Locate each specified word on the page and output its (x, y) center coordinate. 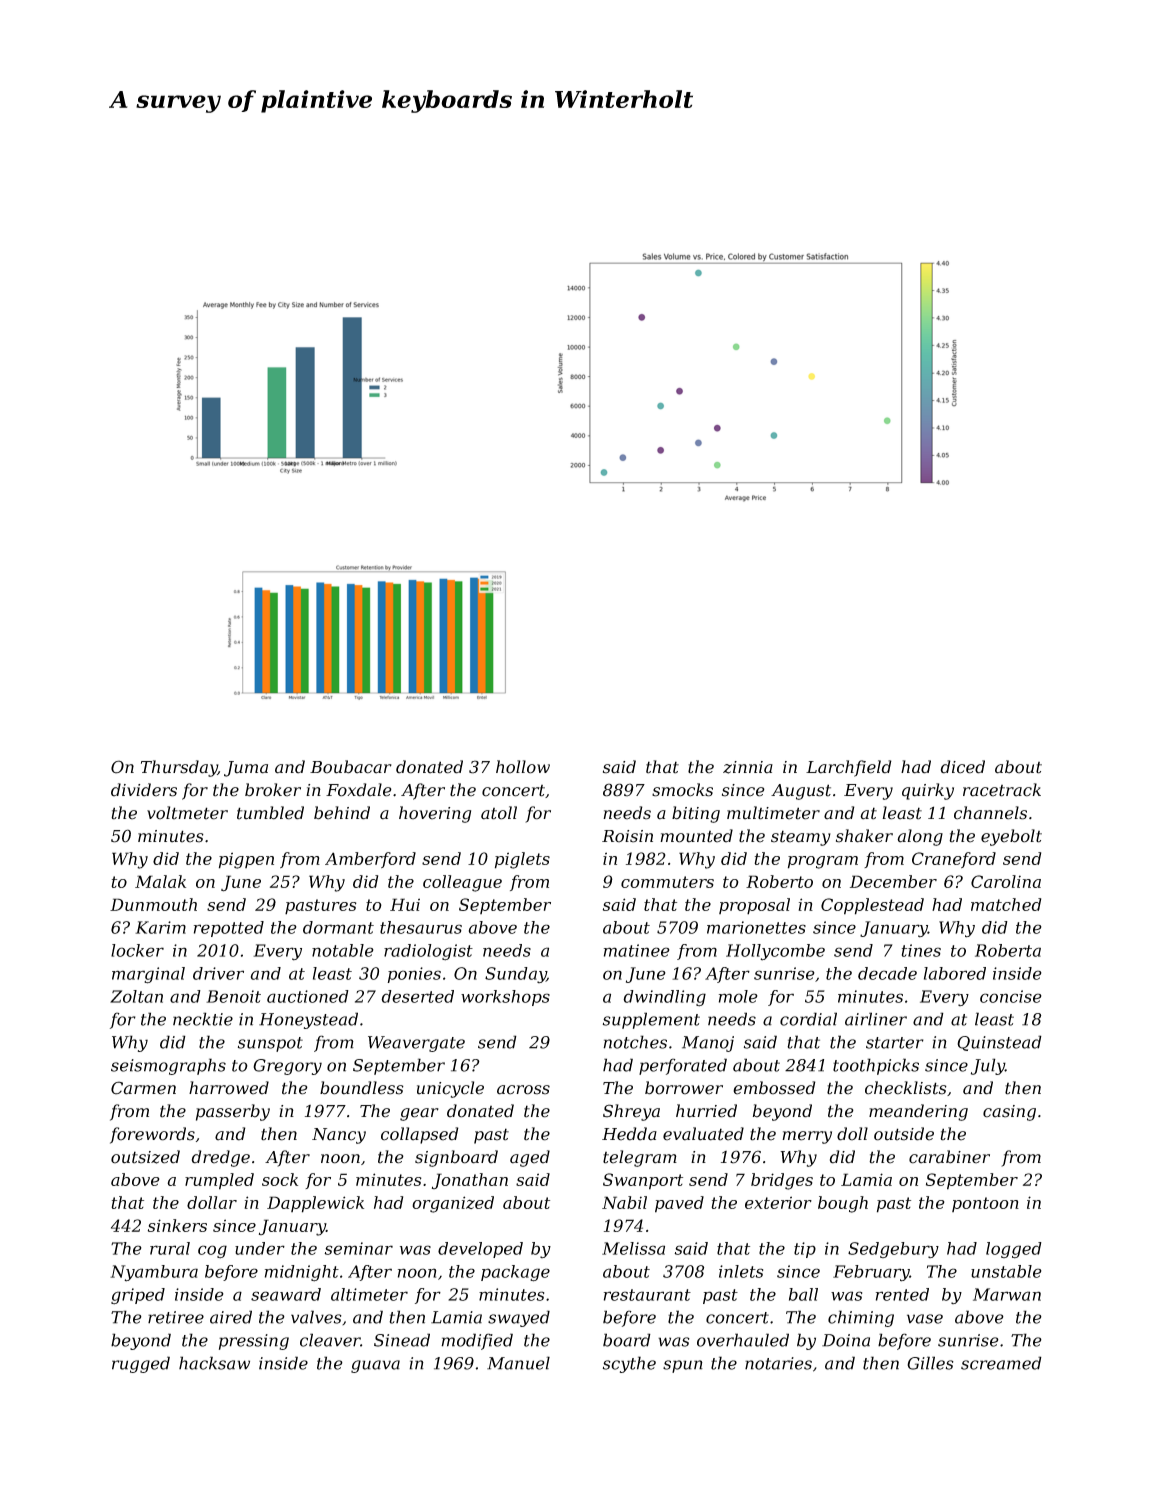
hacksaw (214, 1363)
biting (696, 814)
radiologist (428, 952)
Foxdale (359, 790)
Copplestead (872, 906)
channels (990, 813)
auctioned (308, 996)
